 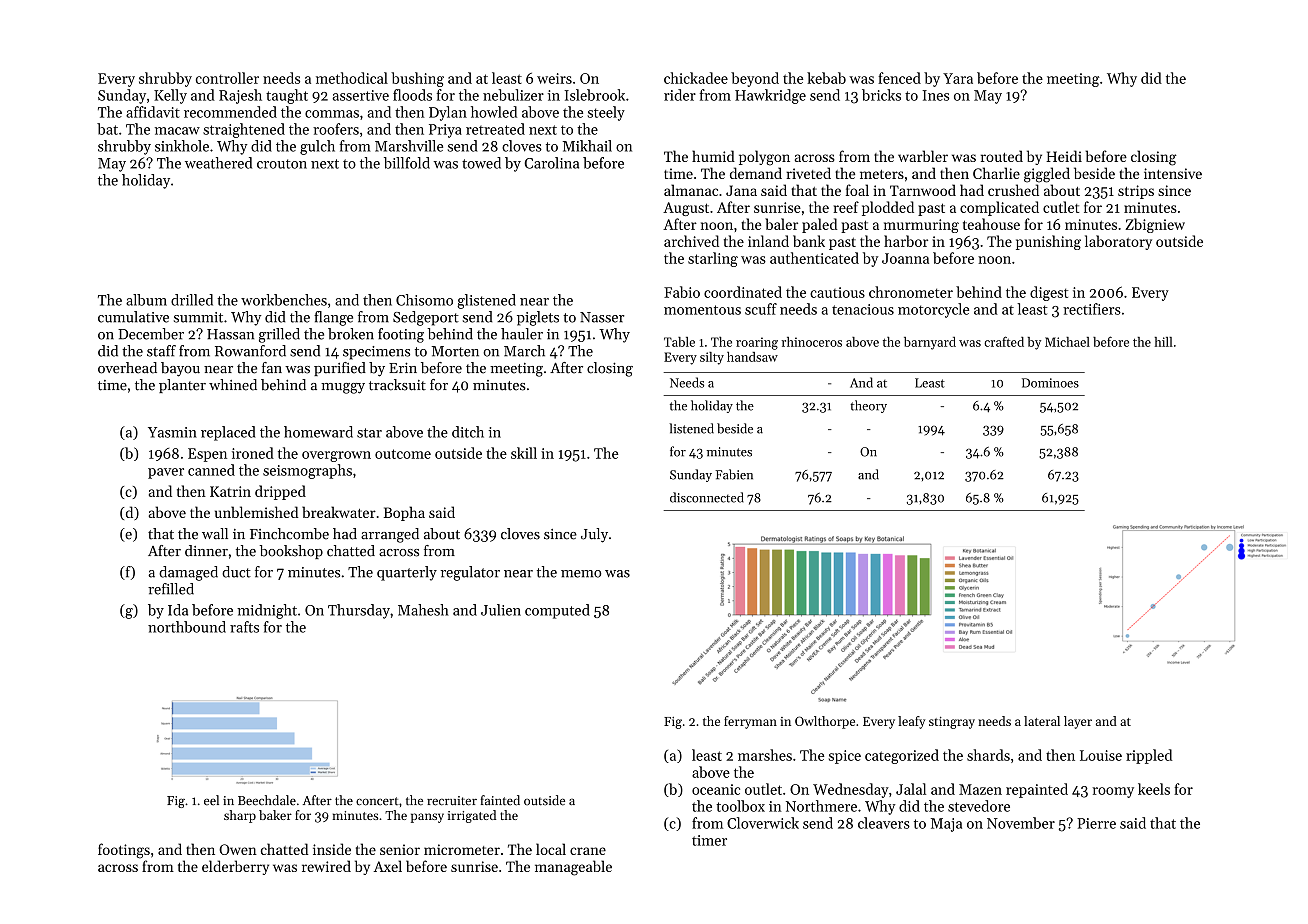 I want to click on manageable, so click(x=573, y=868).
